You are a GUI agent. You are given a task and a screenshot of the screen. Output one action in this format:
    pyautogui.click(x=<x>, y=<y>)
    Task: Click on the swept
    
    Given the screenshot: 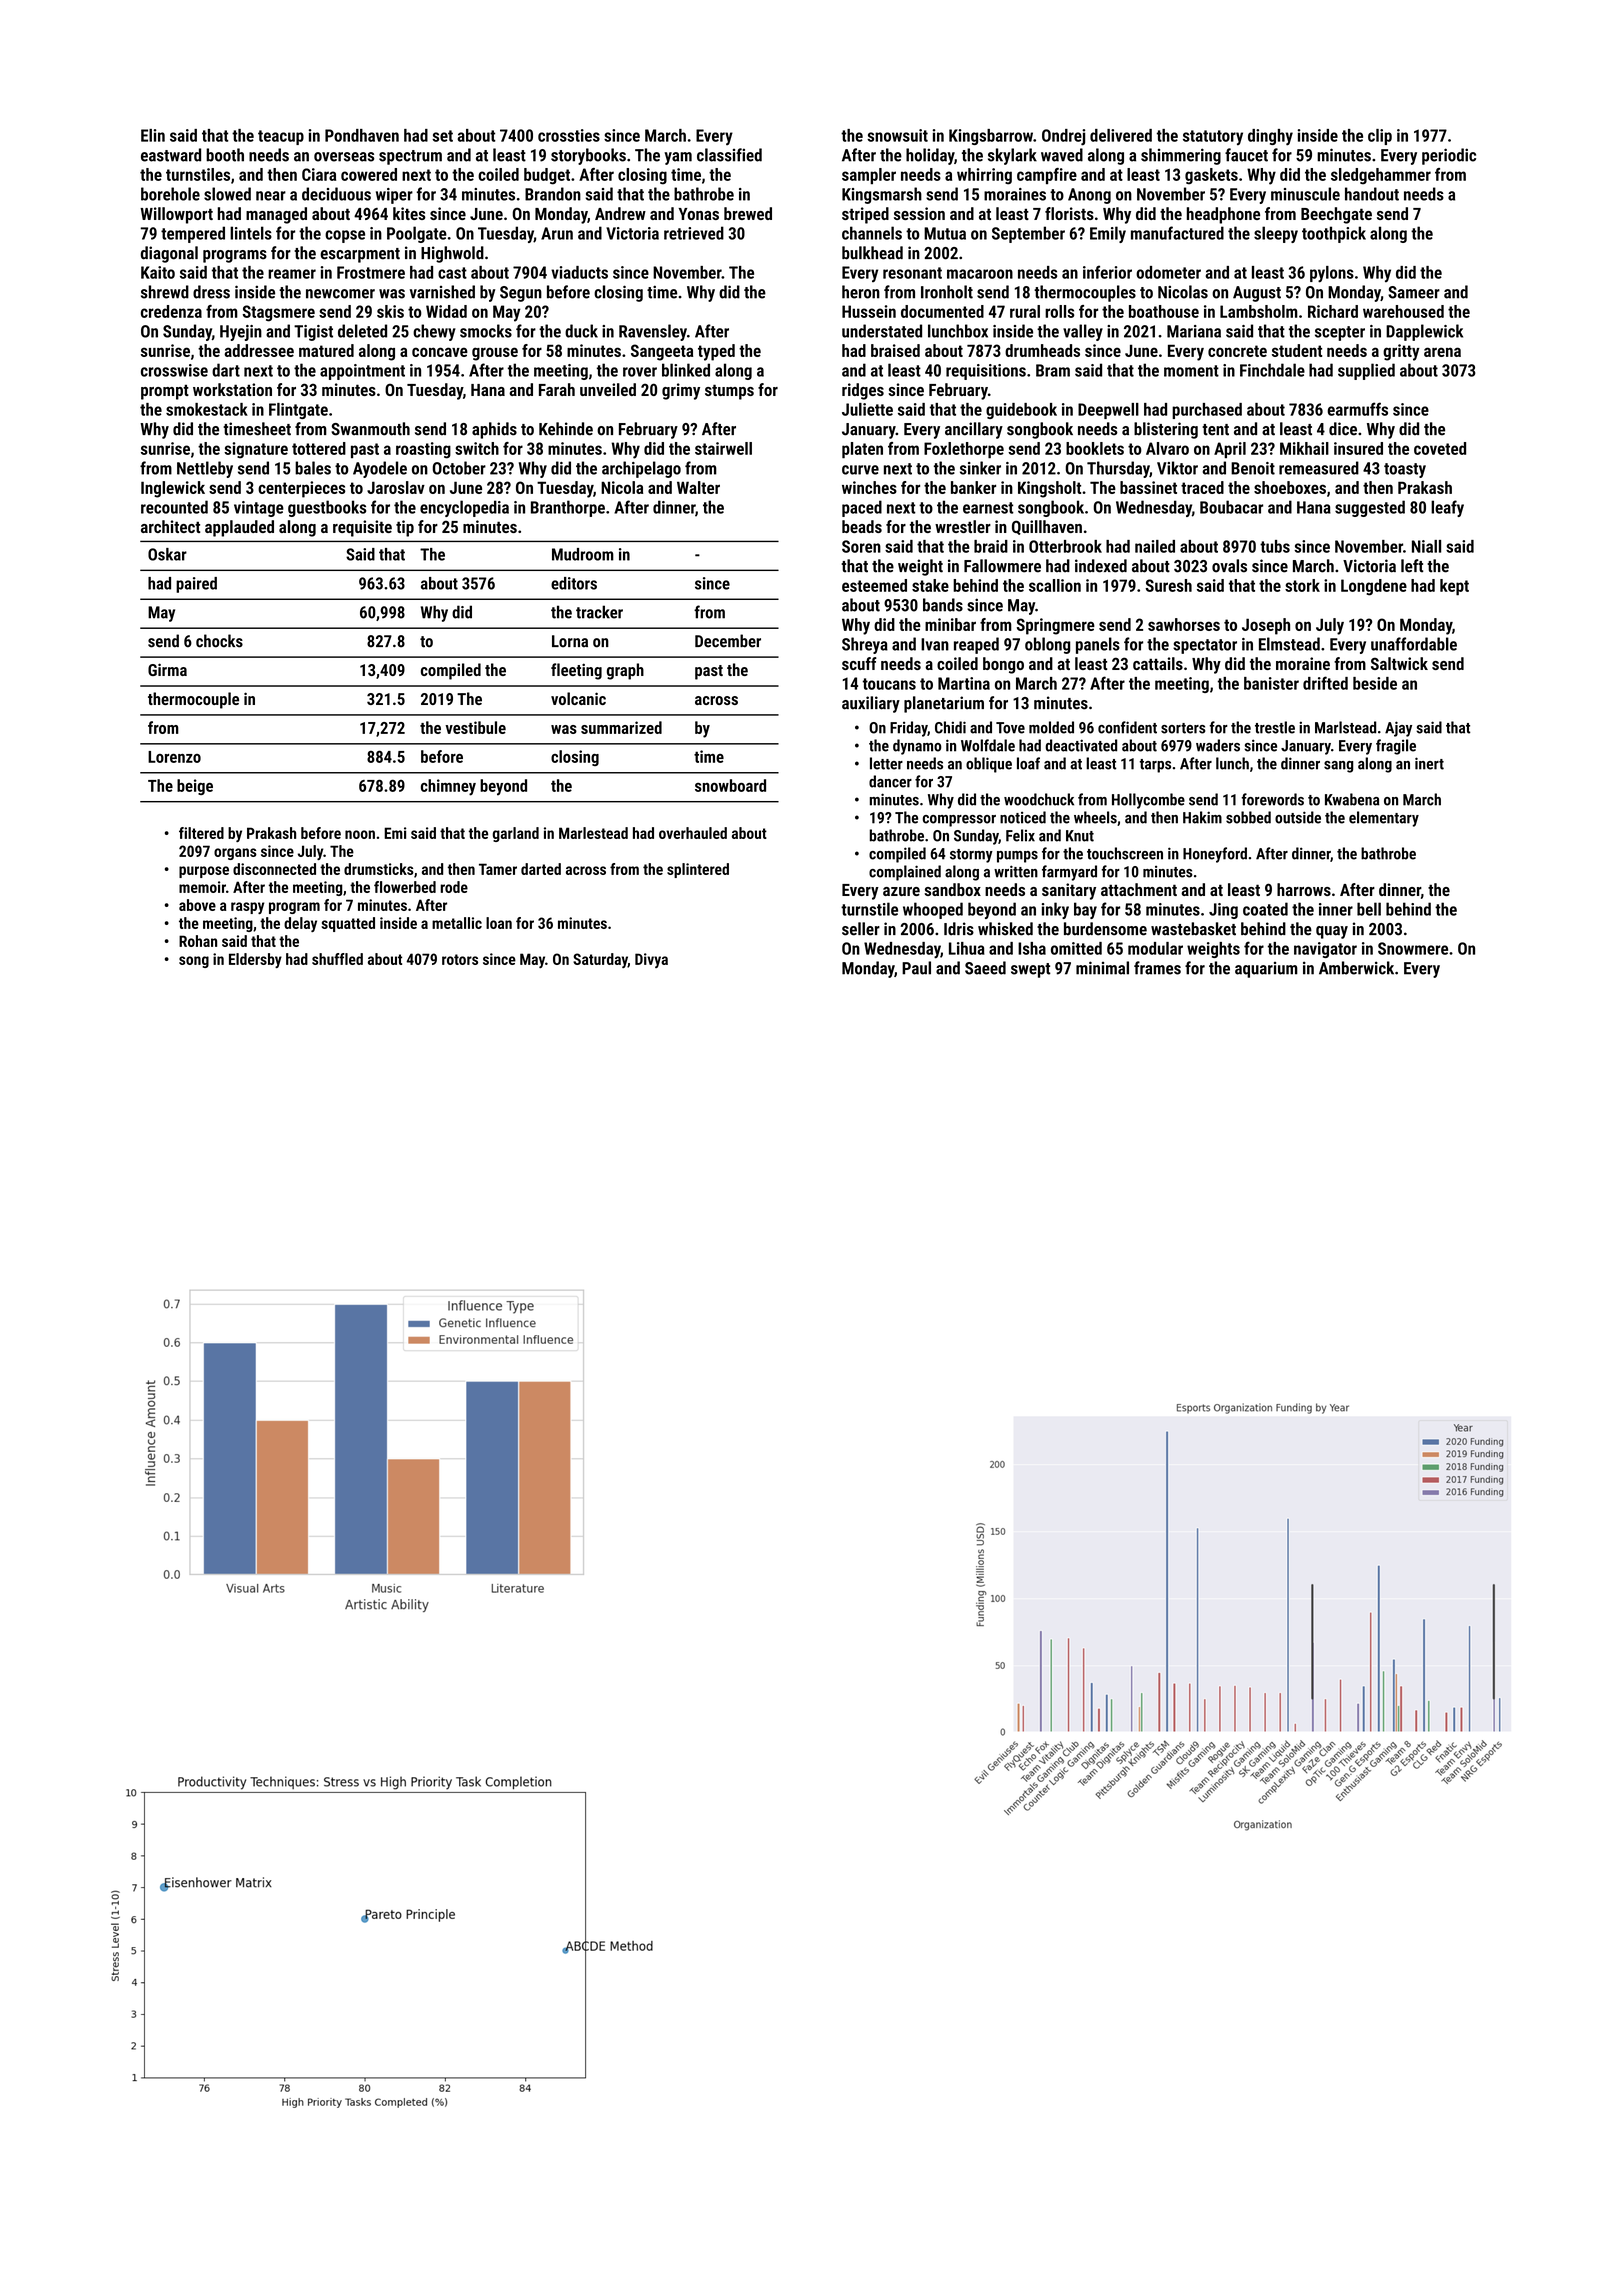 What is the action you would take?
    pyautogui.click(x=1031, y=970)
